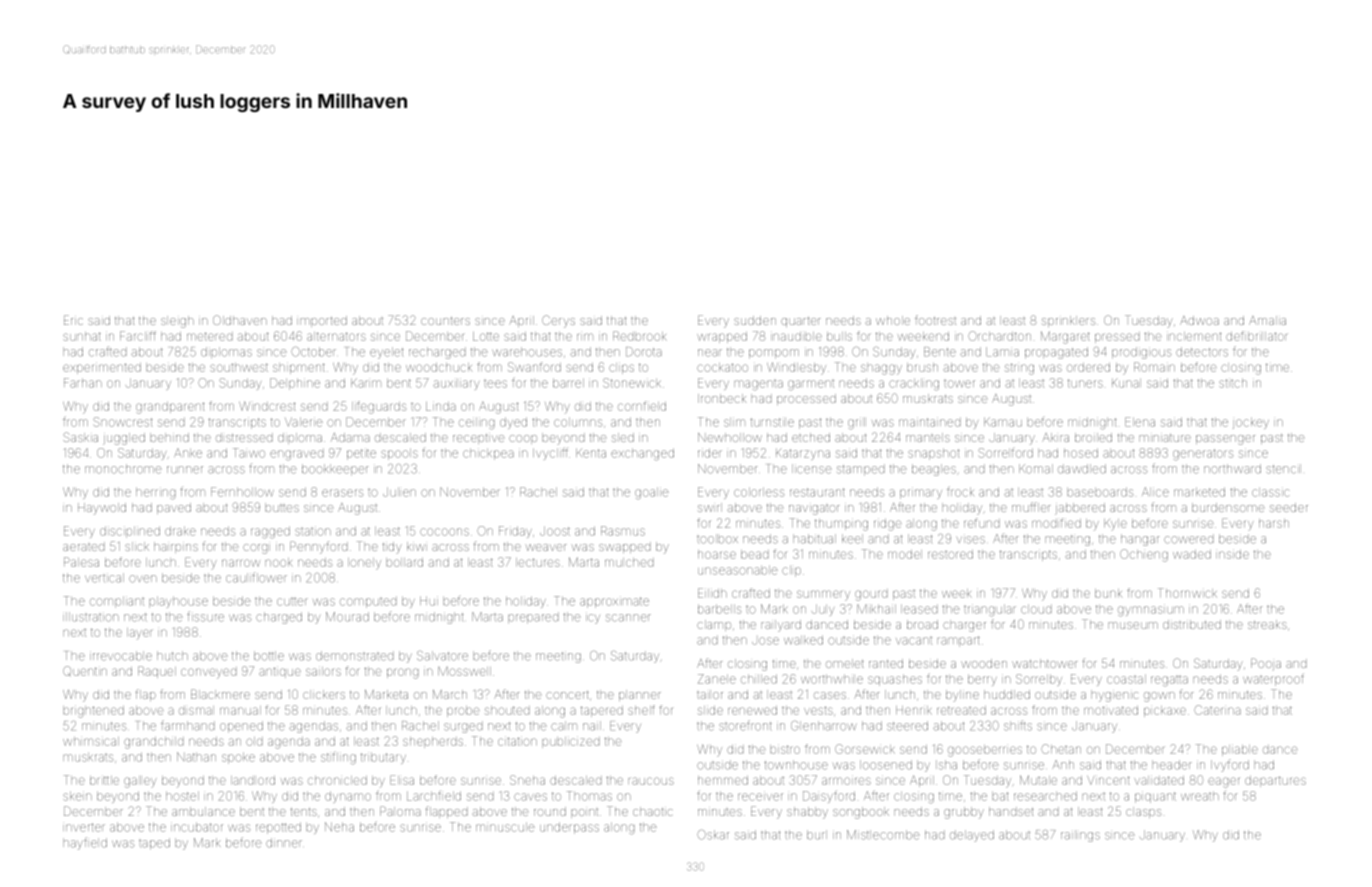  I want to click on Oldhaven, so click(240, 320).
